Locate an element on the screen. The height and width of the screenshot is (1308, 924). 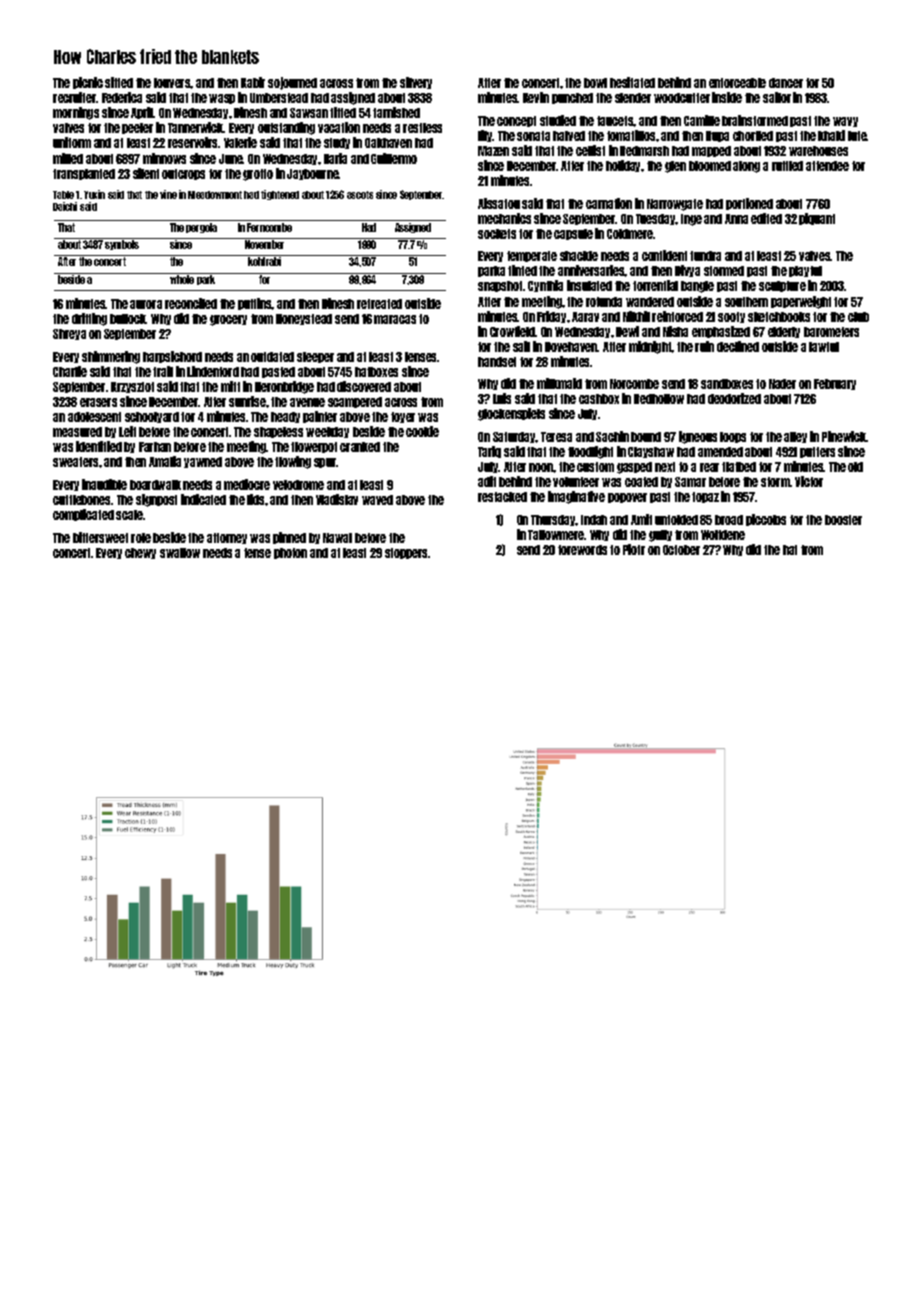
wavy is located at coordinates (845, 122).
